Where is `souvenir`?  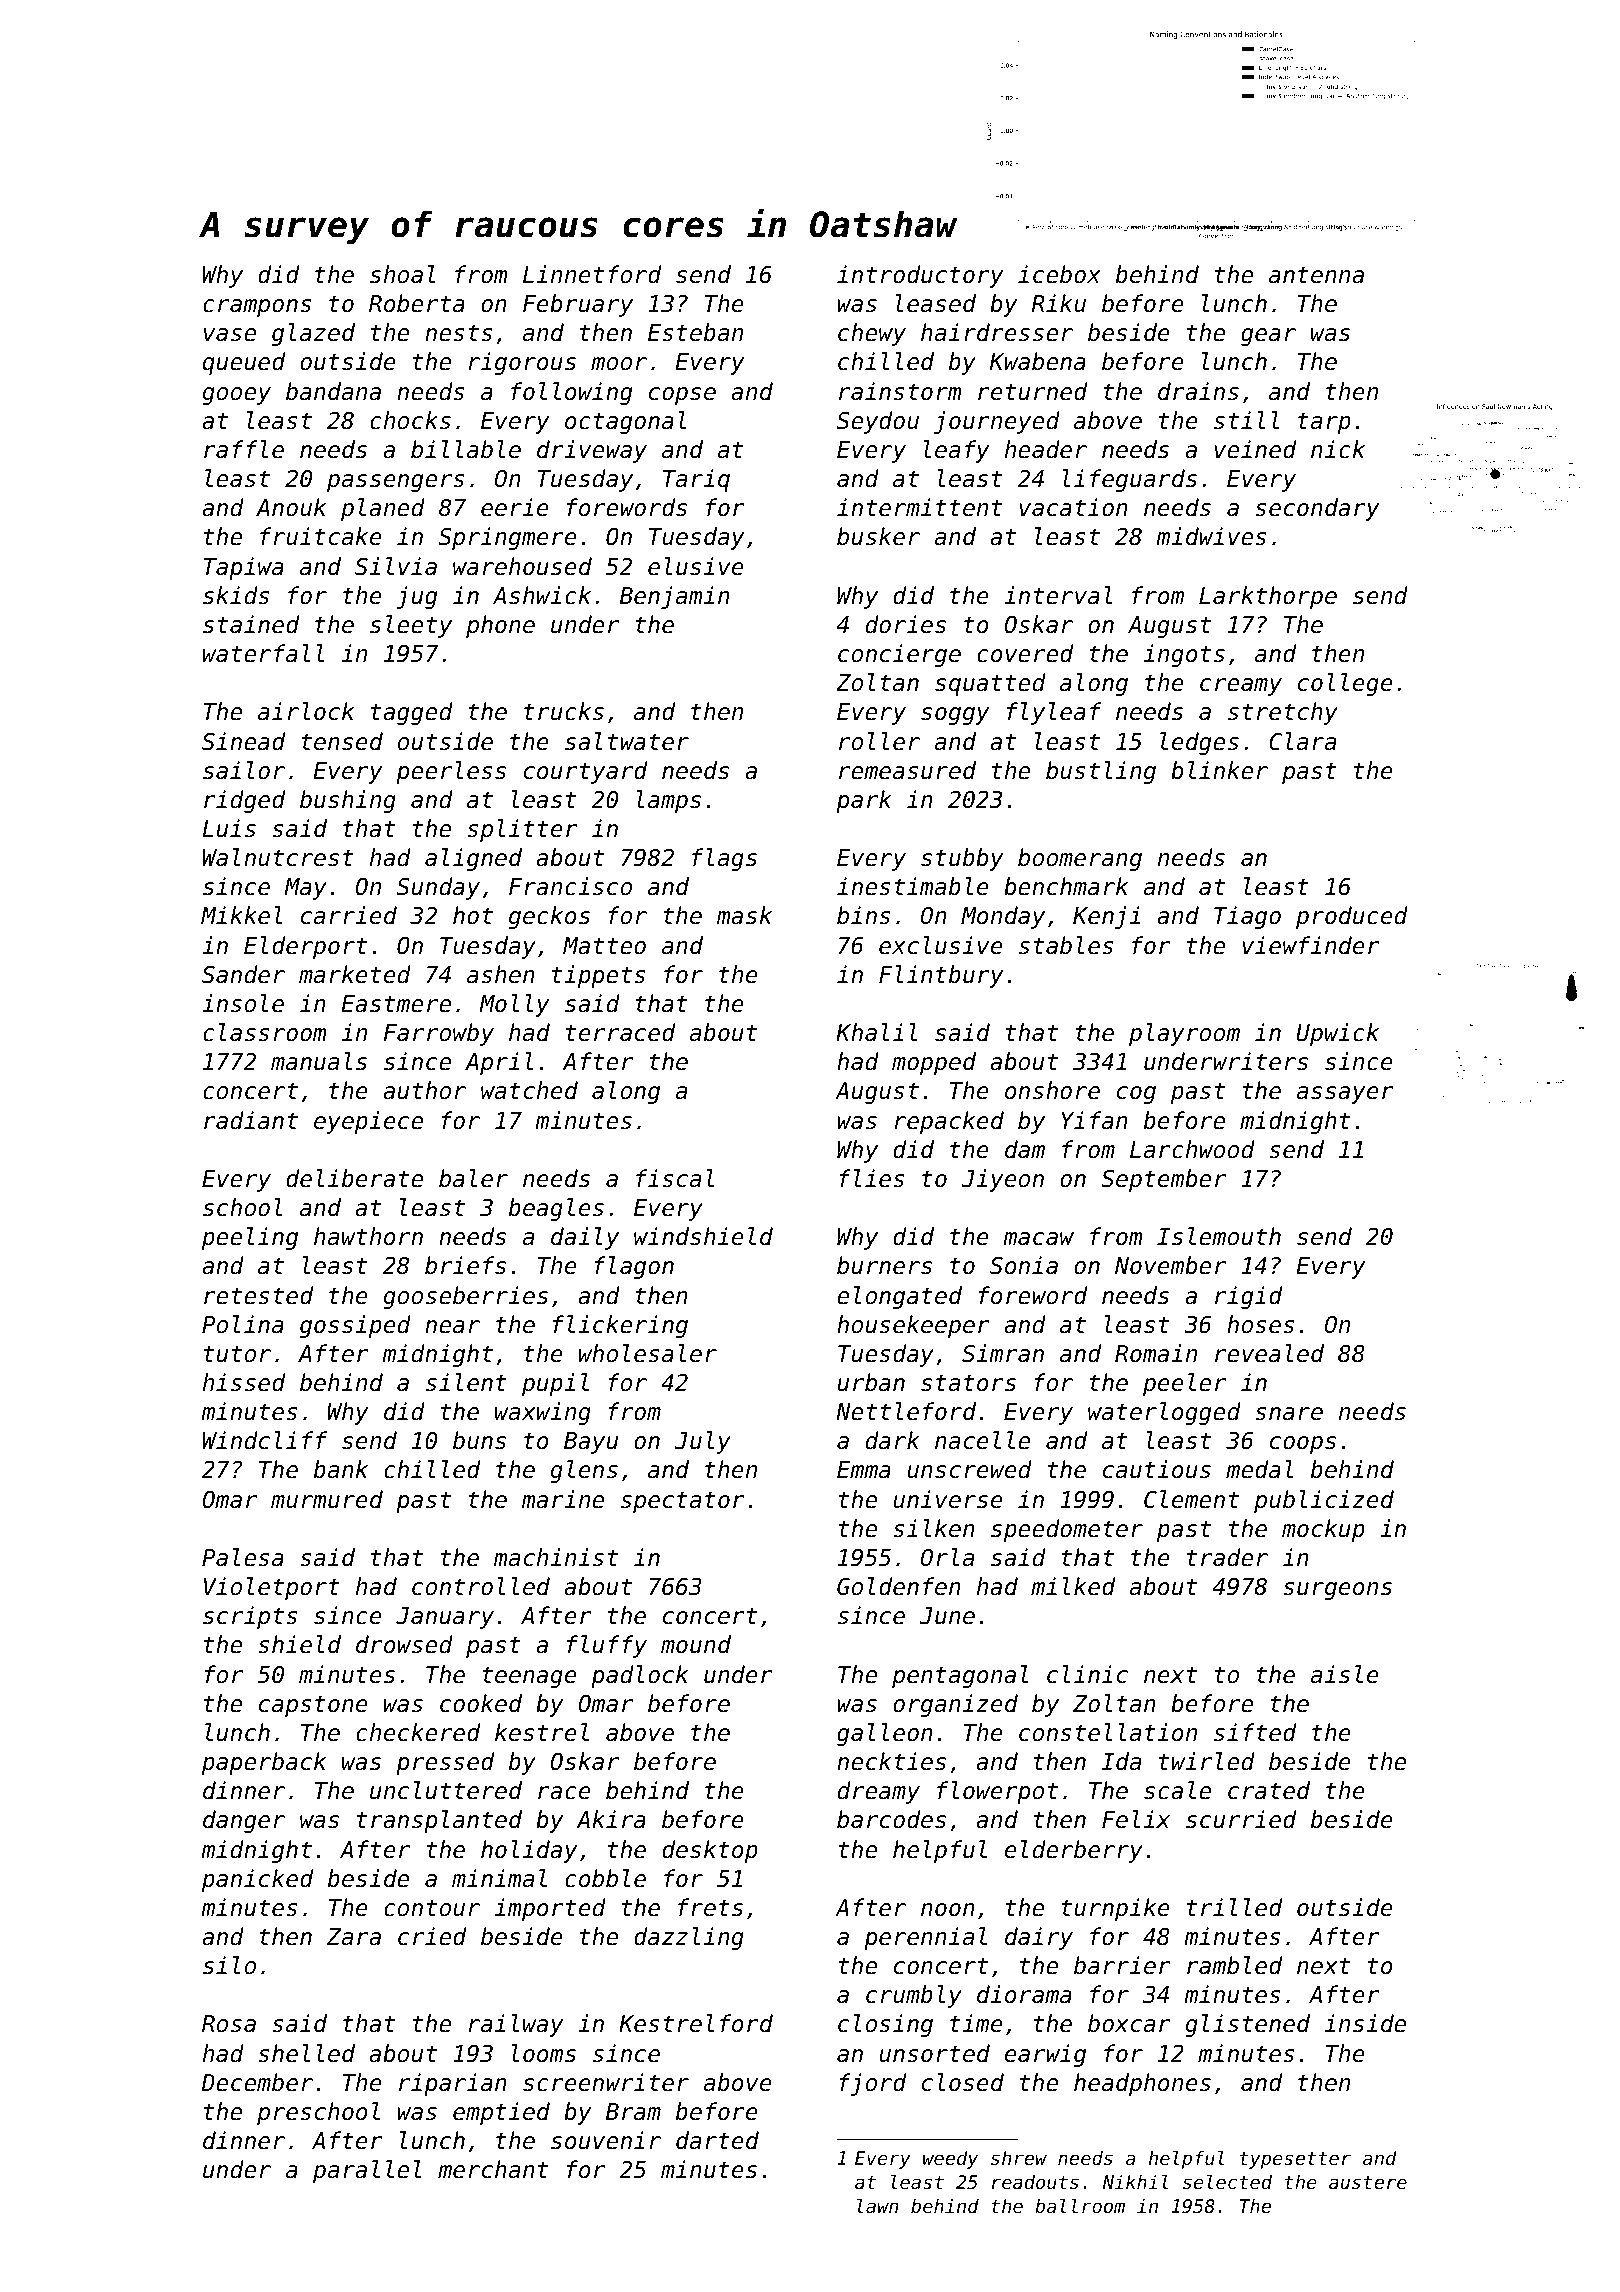 souvenir is located at coordinates (606, 2140).
